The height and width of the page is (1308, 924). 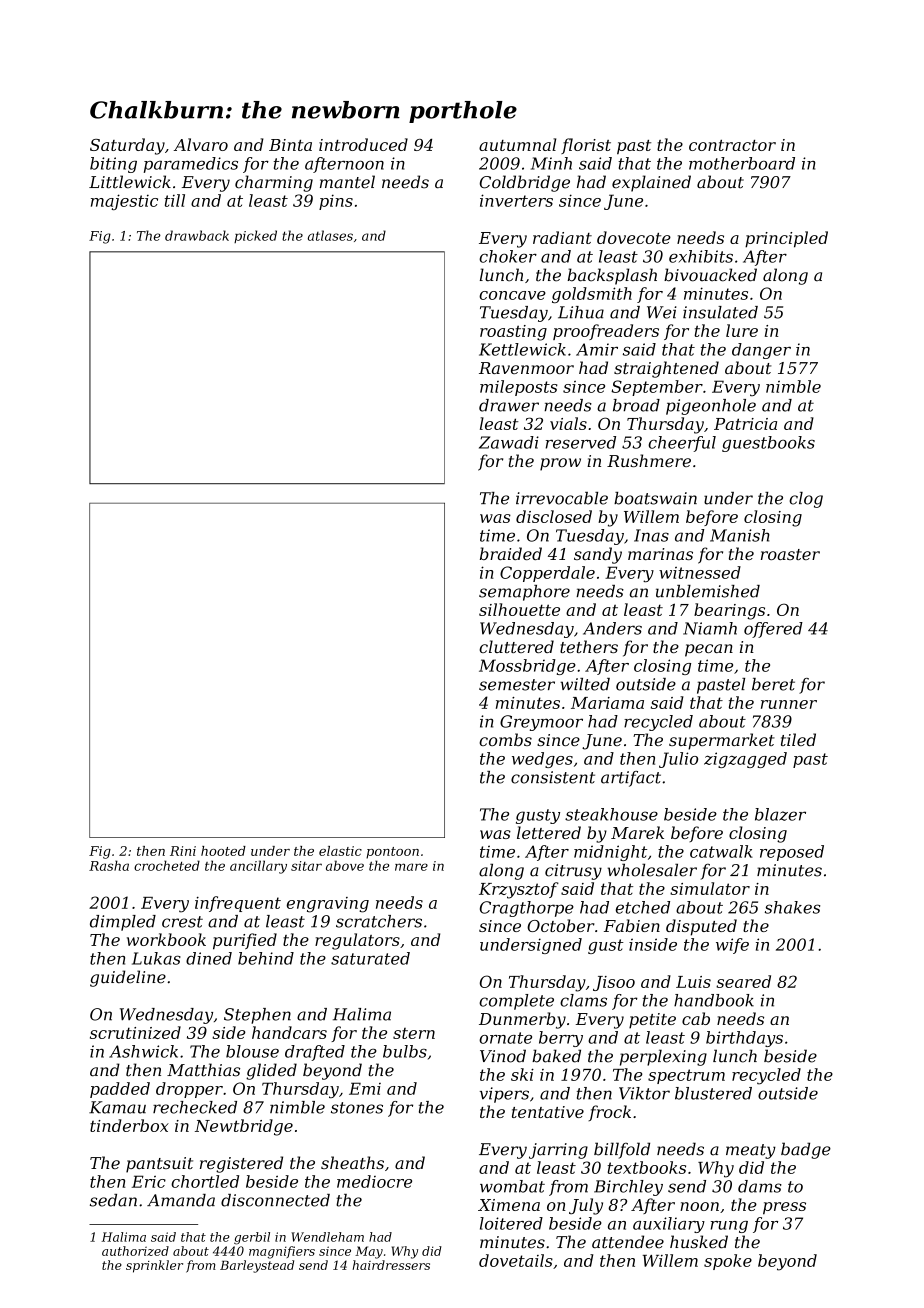 I want to click on roasting, so click(x=513, y=333).
